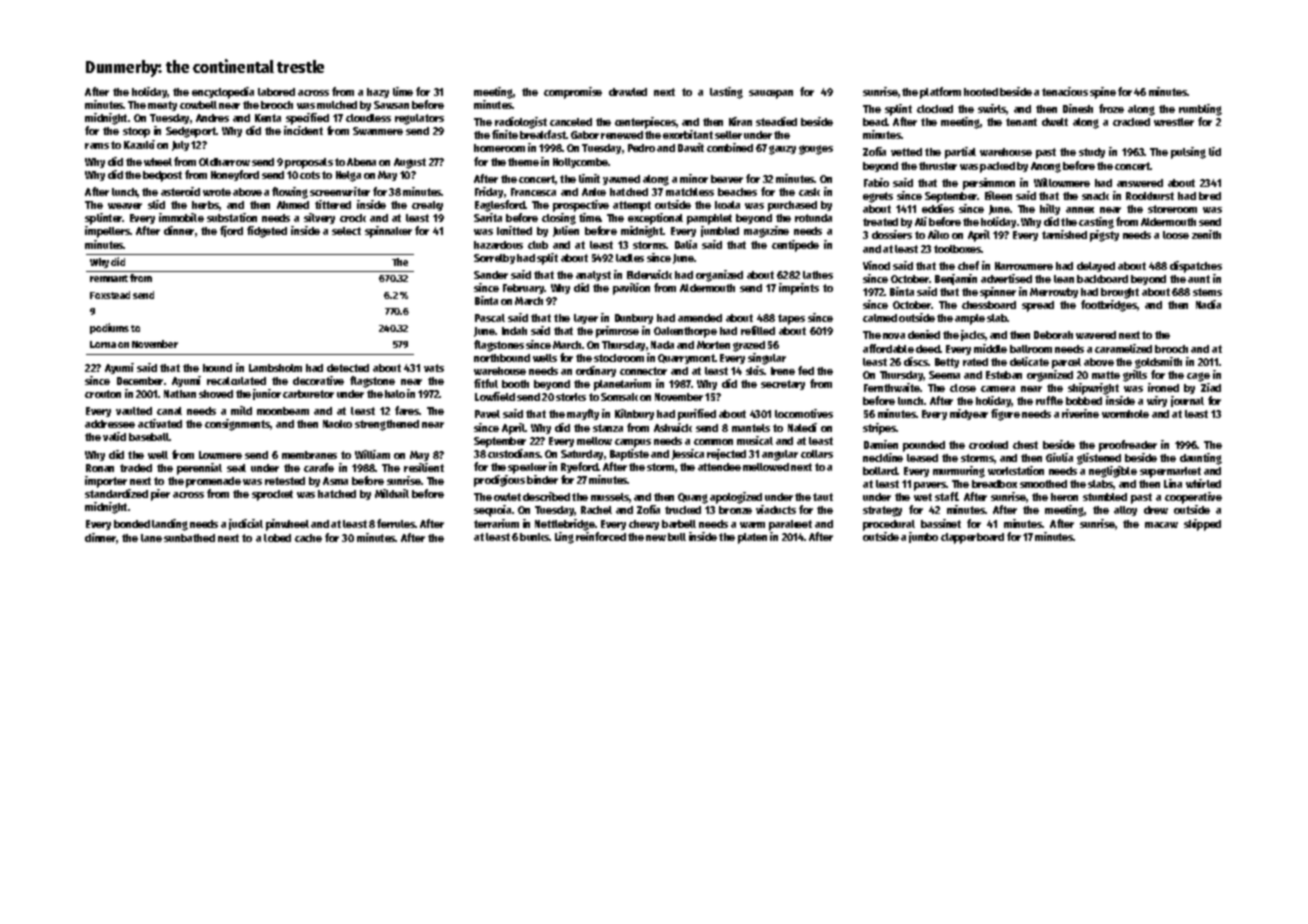 This document has height=924, width=1308. What do you see at coordinates (573, 93) in the document?
I see `compromise` at bounding box center [573, 93].
